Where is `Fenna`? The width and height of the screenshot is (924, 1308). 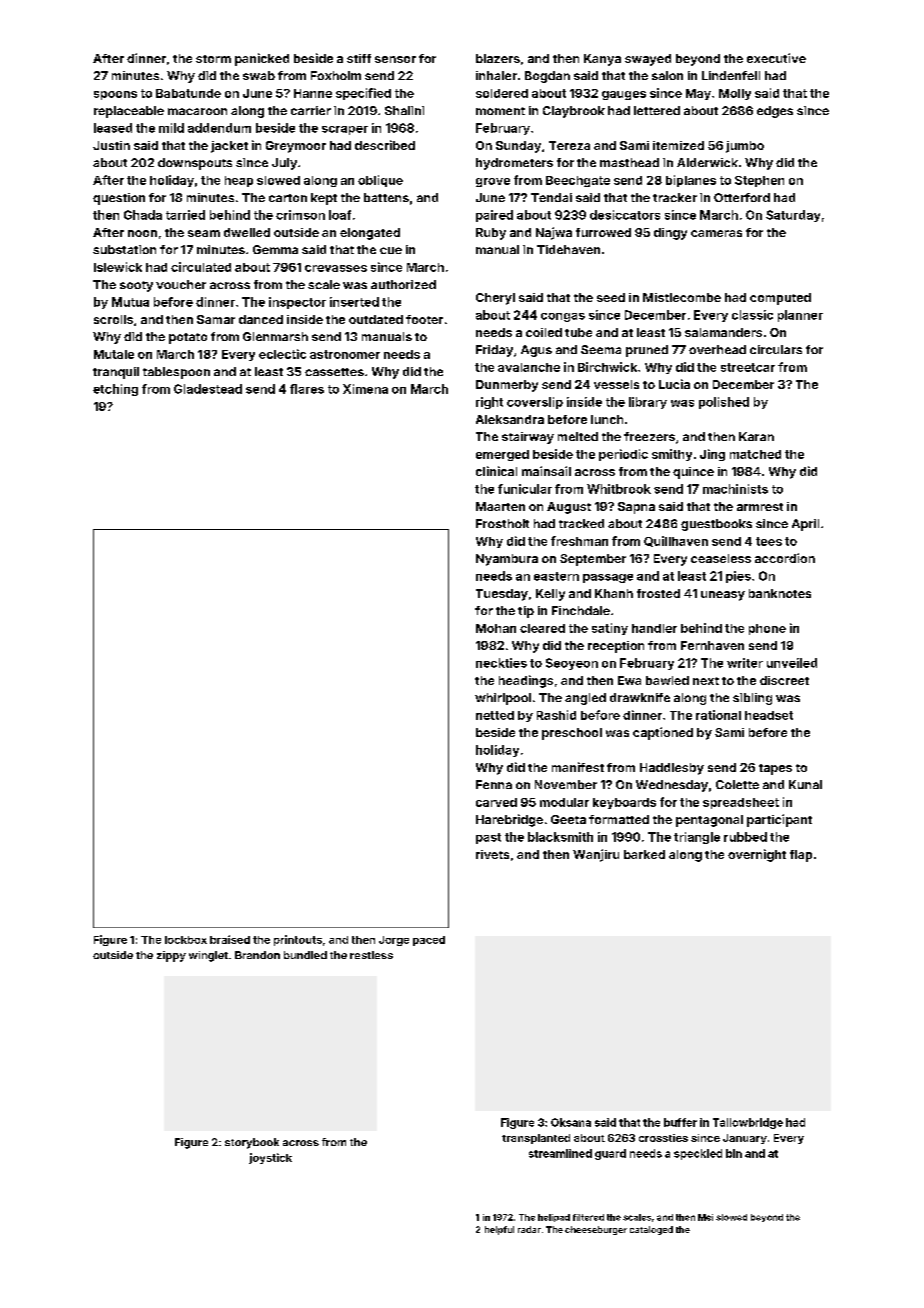
Fenna is located at coordinates (494, 784).
